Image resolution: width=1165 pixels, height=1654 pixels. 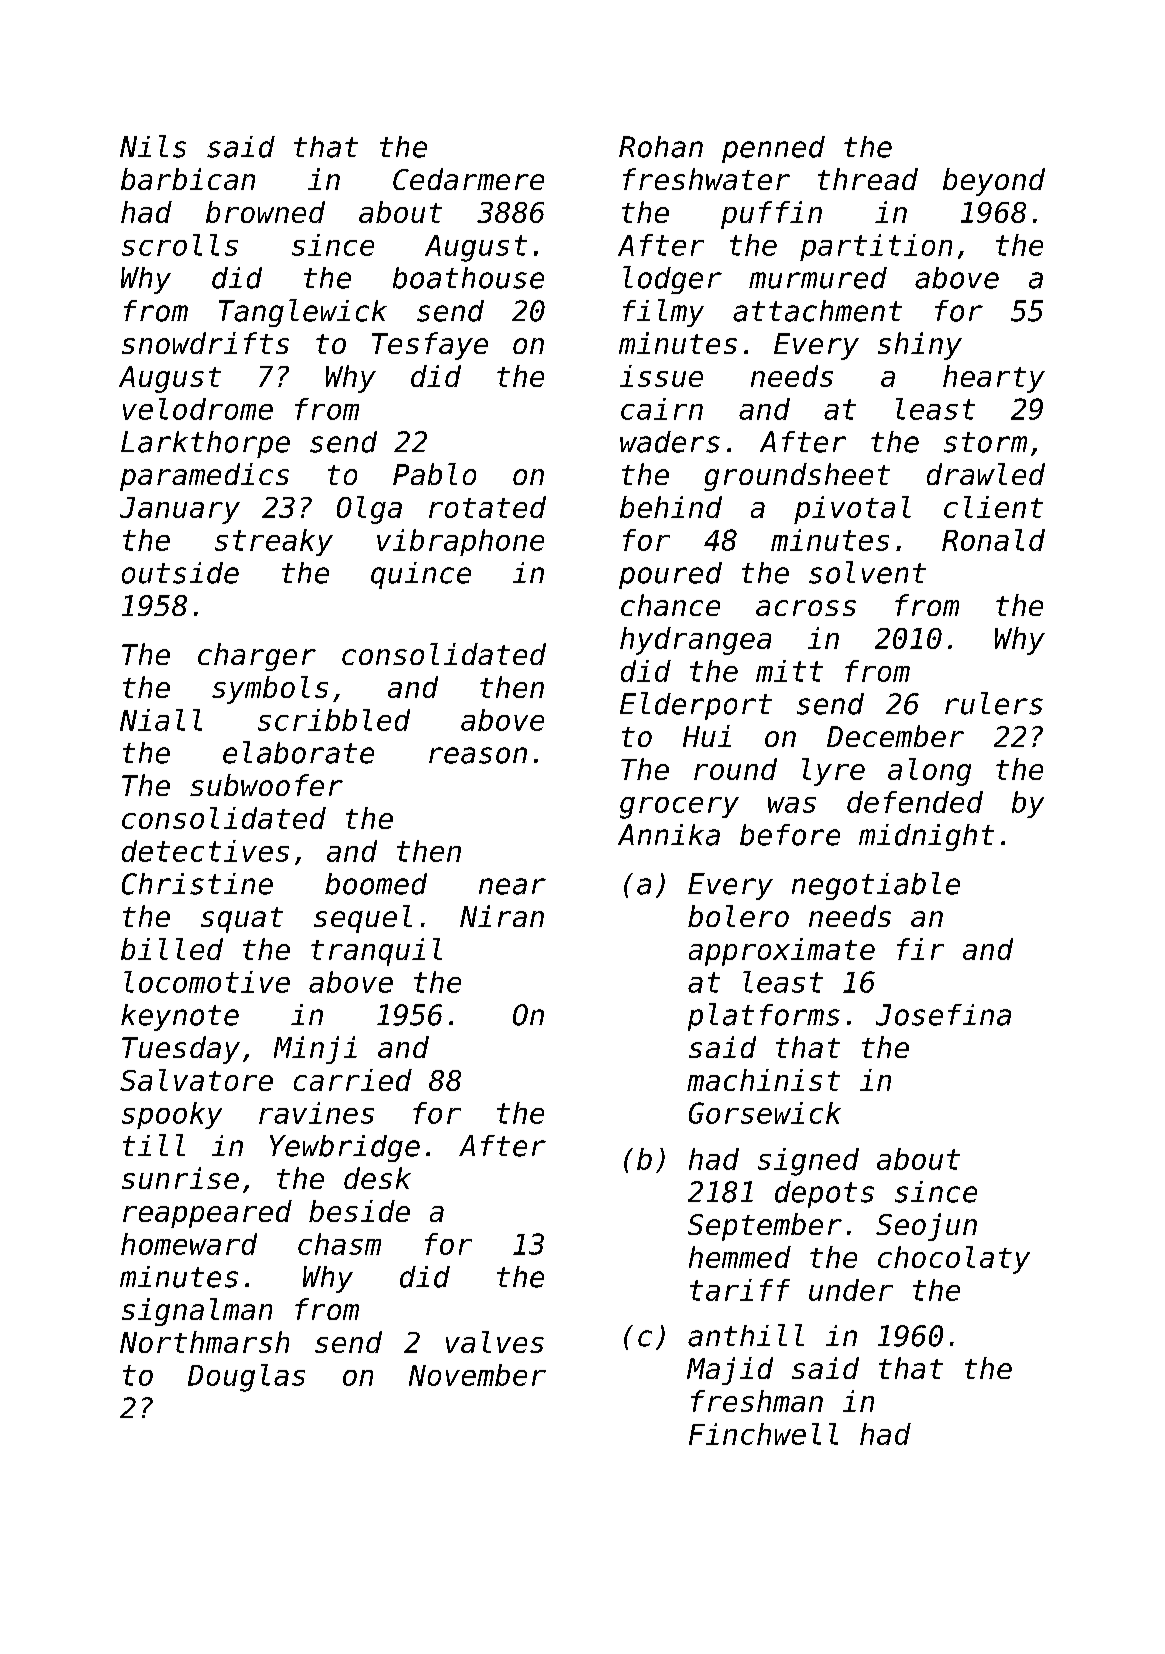 I want to click on Josefina, so click(x=943, y=1015).
